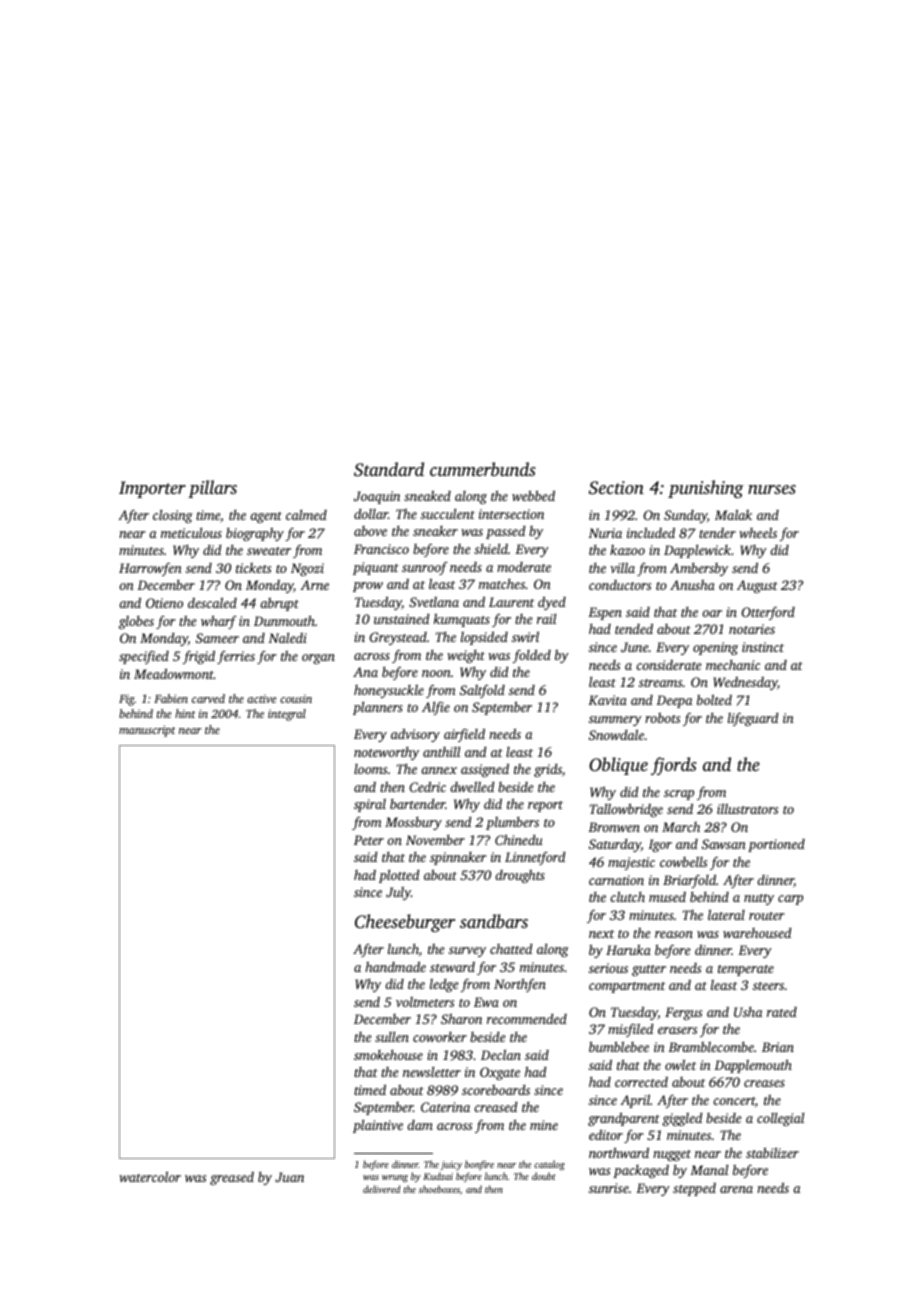 The image size is (924, 1308). What do you see at coordinates (768, 986) in the screenshot?
I see `steers` at bounding box center [768, 986].
